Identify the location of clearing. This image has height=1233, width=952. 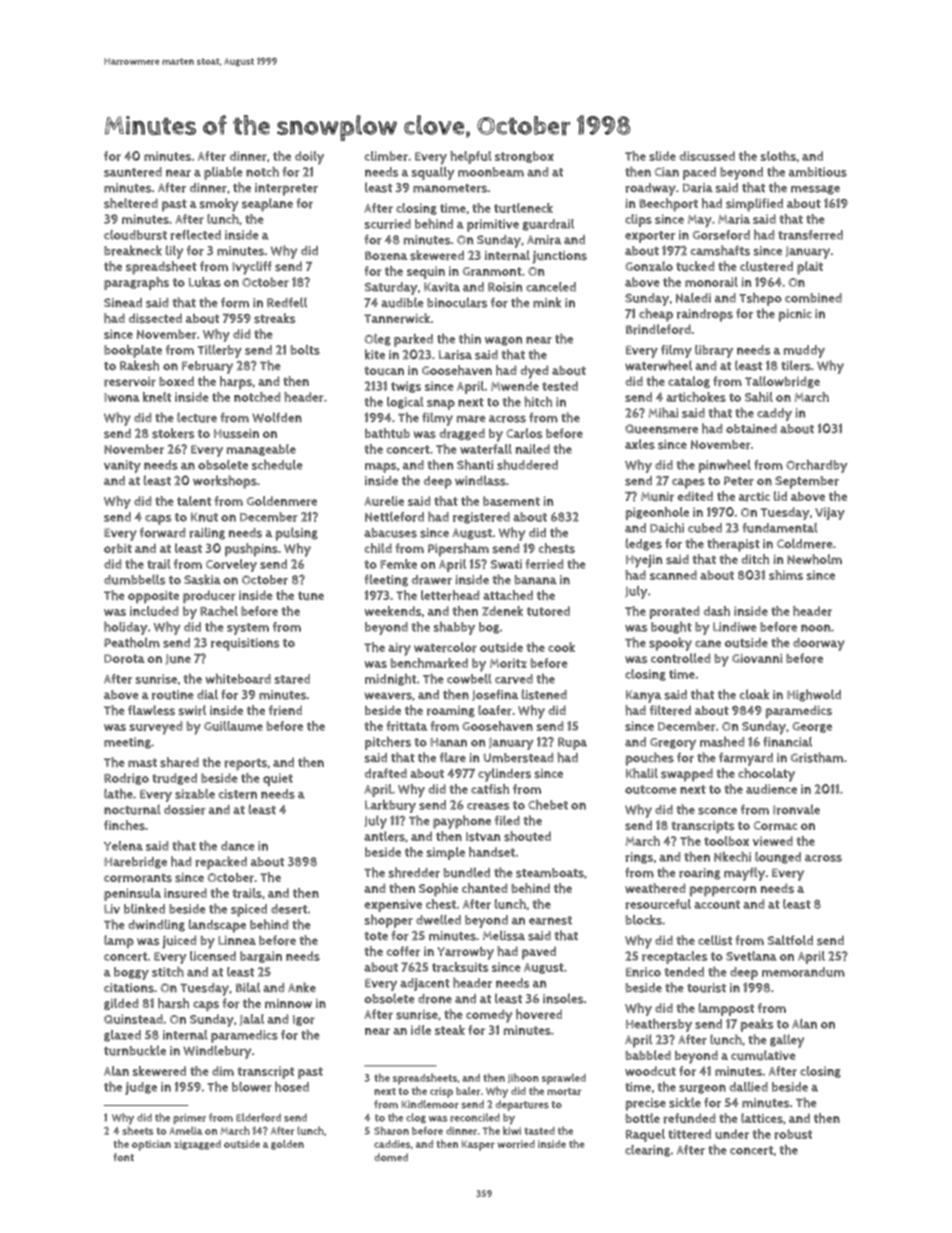
(647, 1151).
